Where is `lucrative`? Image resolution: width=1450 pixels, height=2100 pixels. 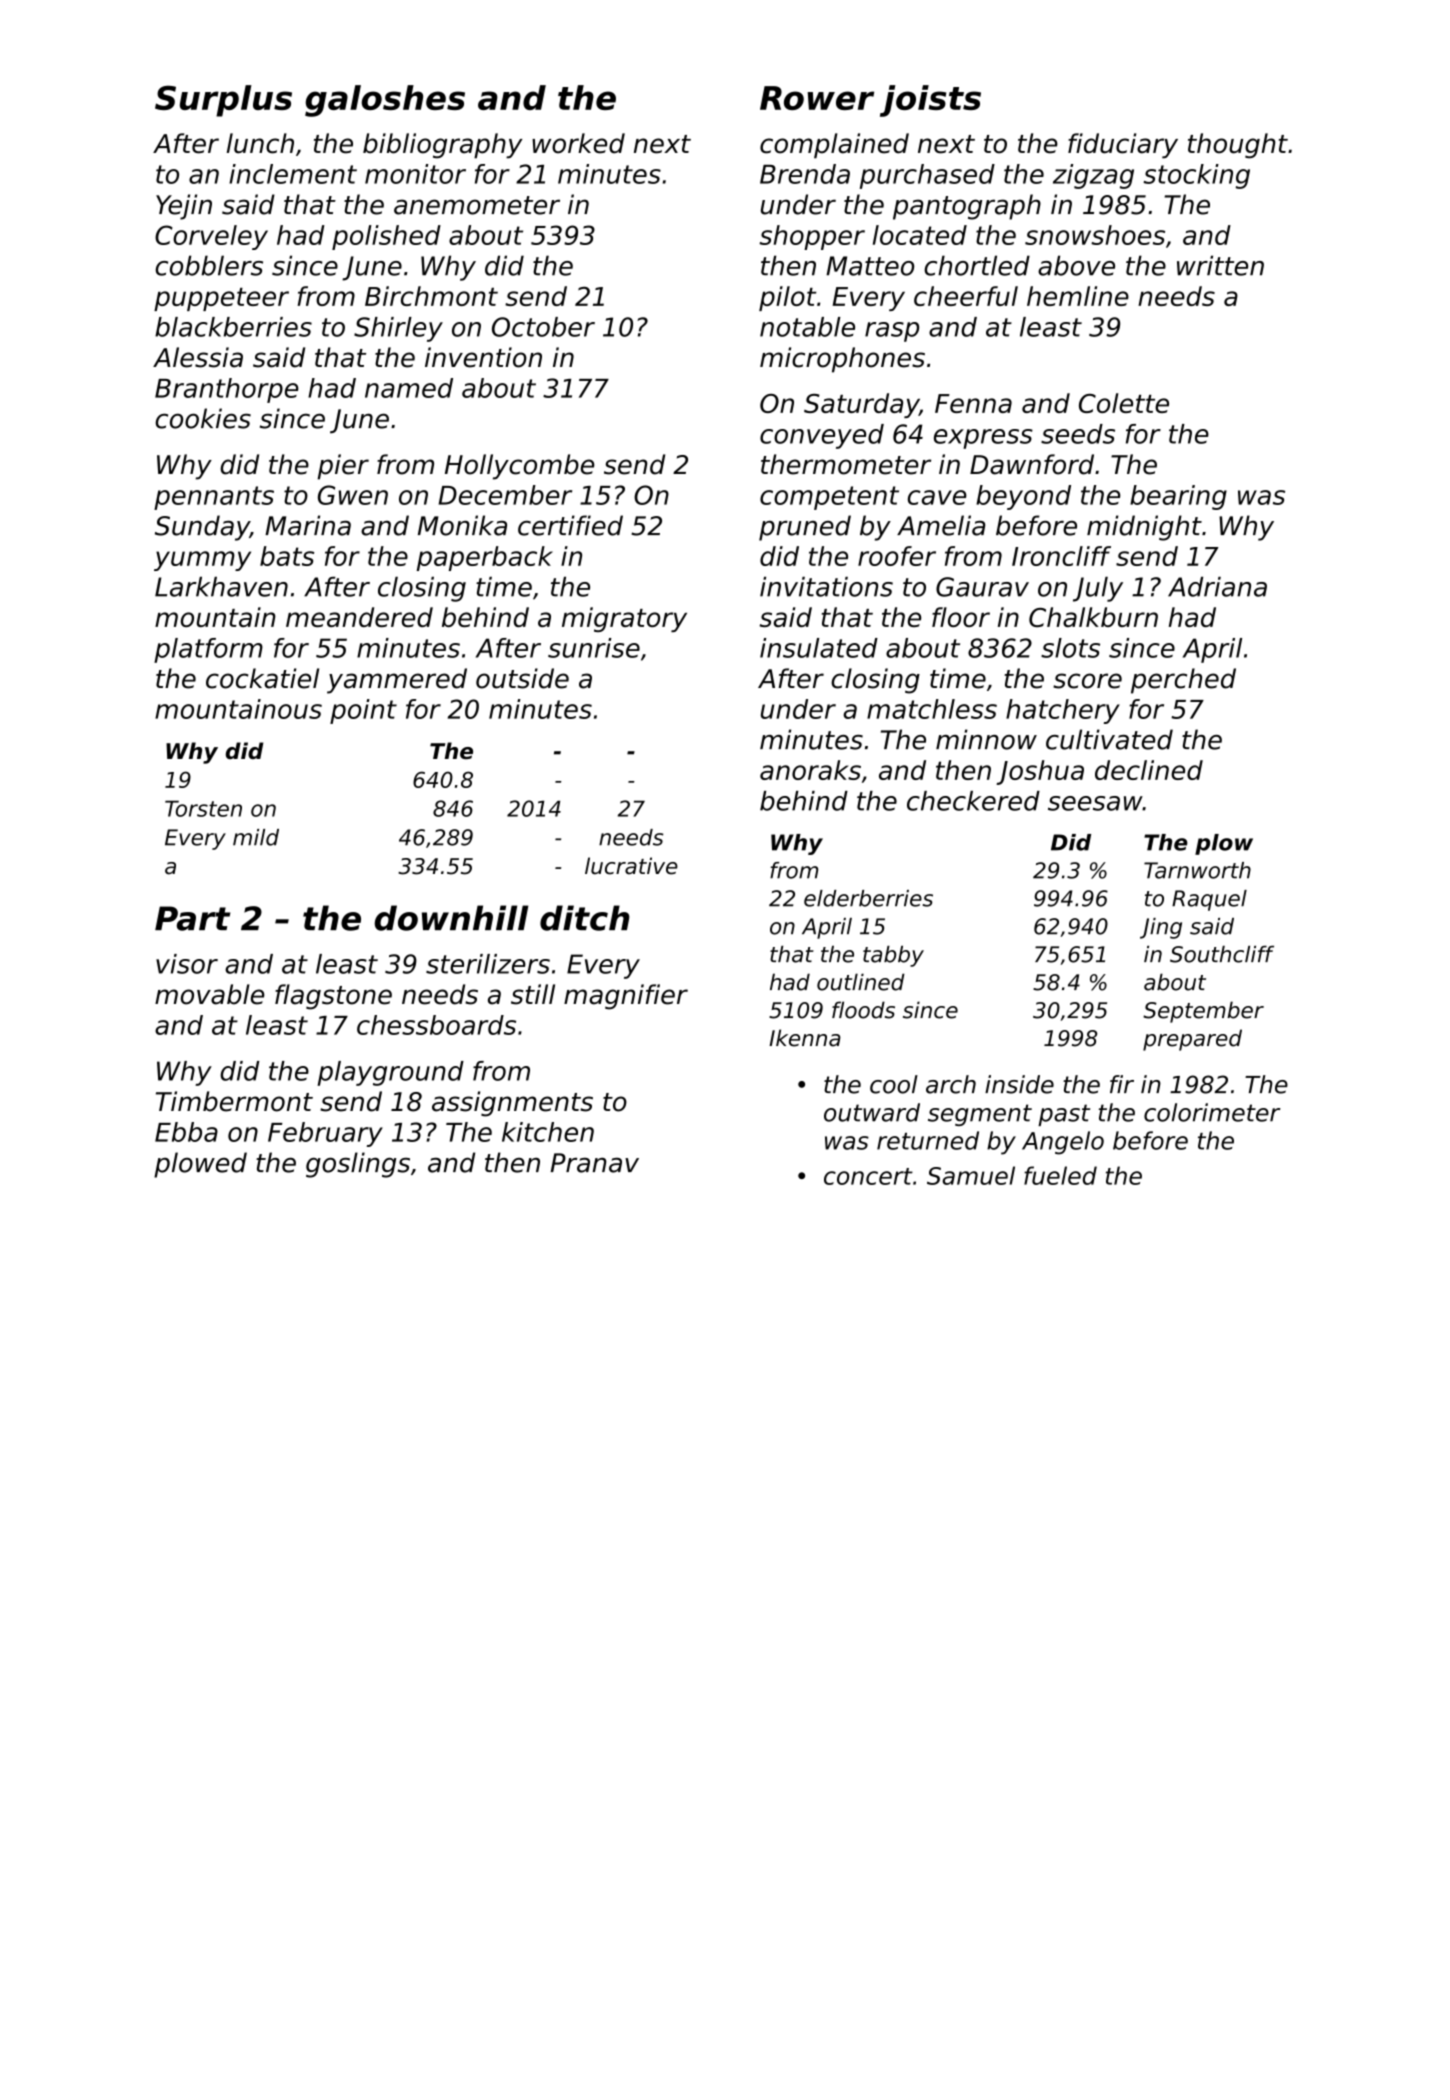
lucrative is located at coordinates (631, 866).
